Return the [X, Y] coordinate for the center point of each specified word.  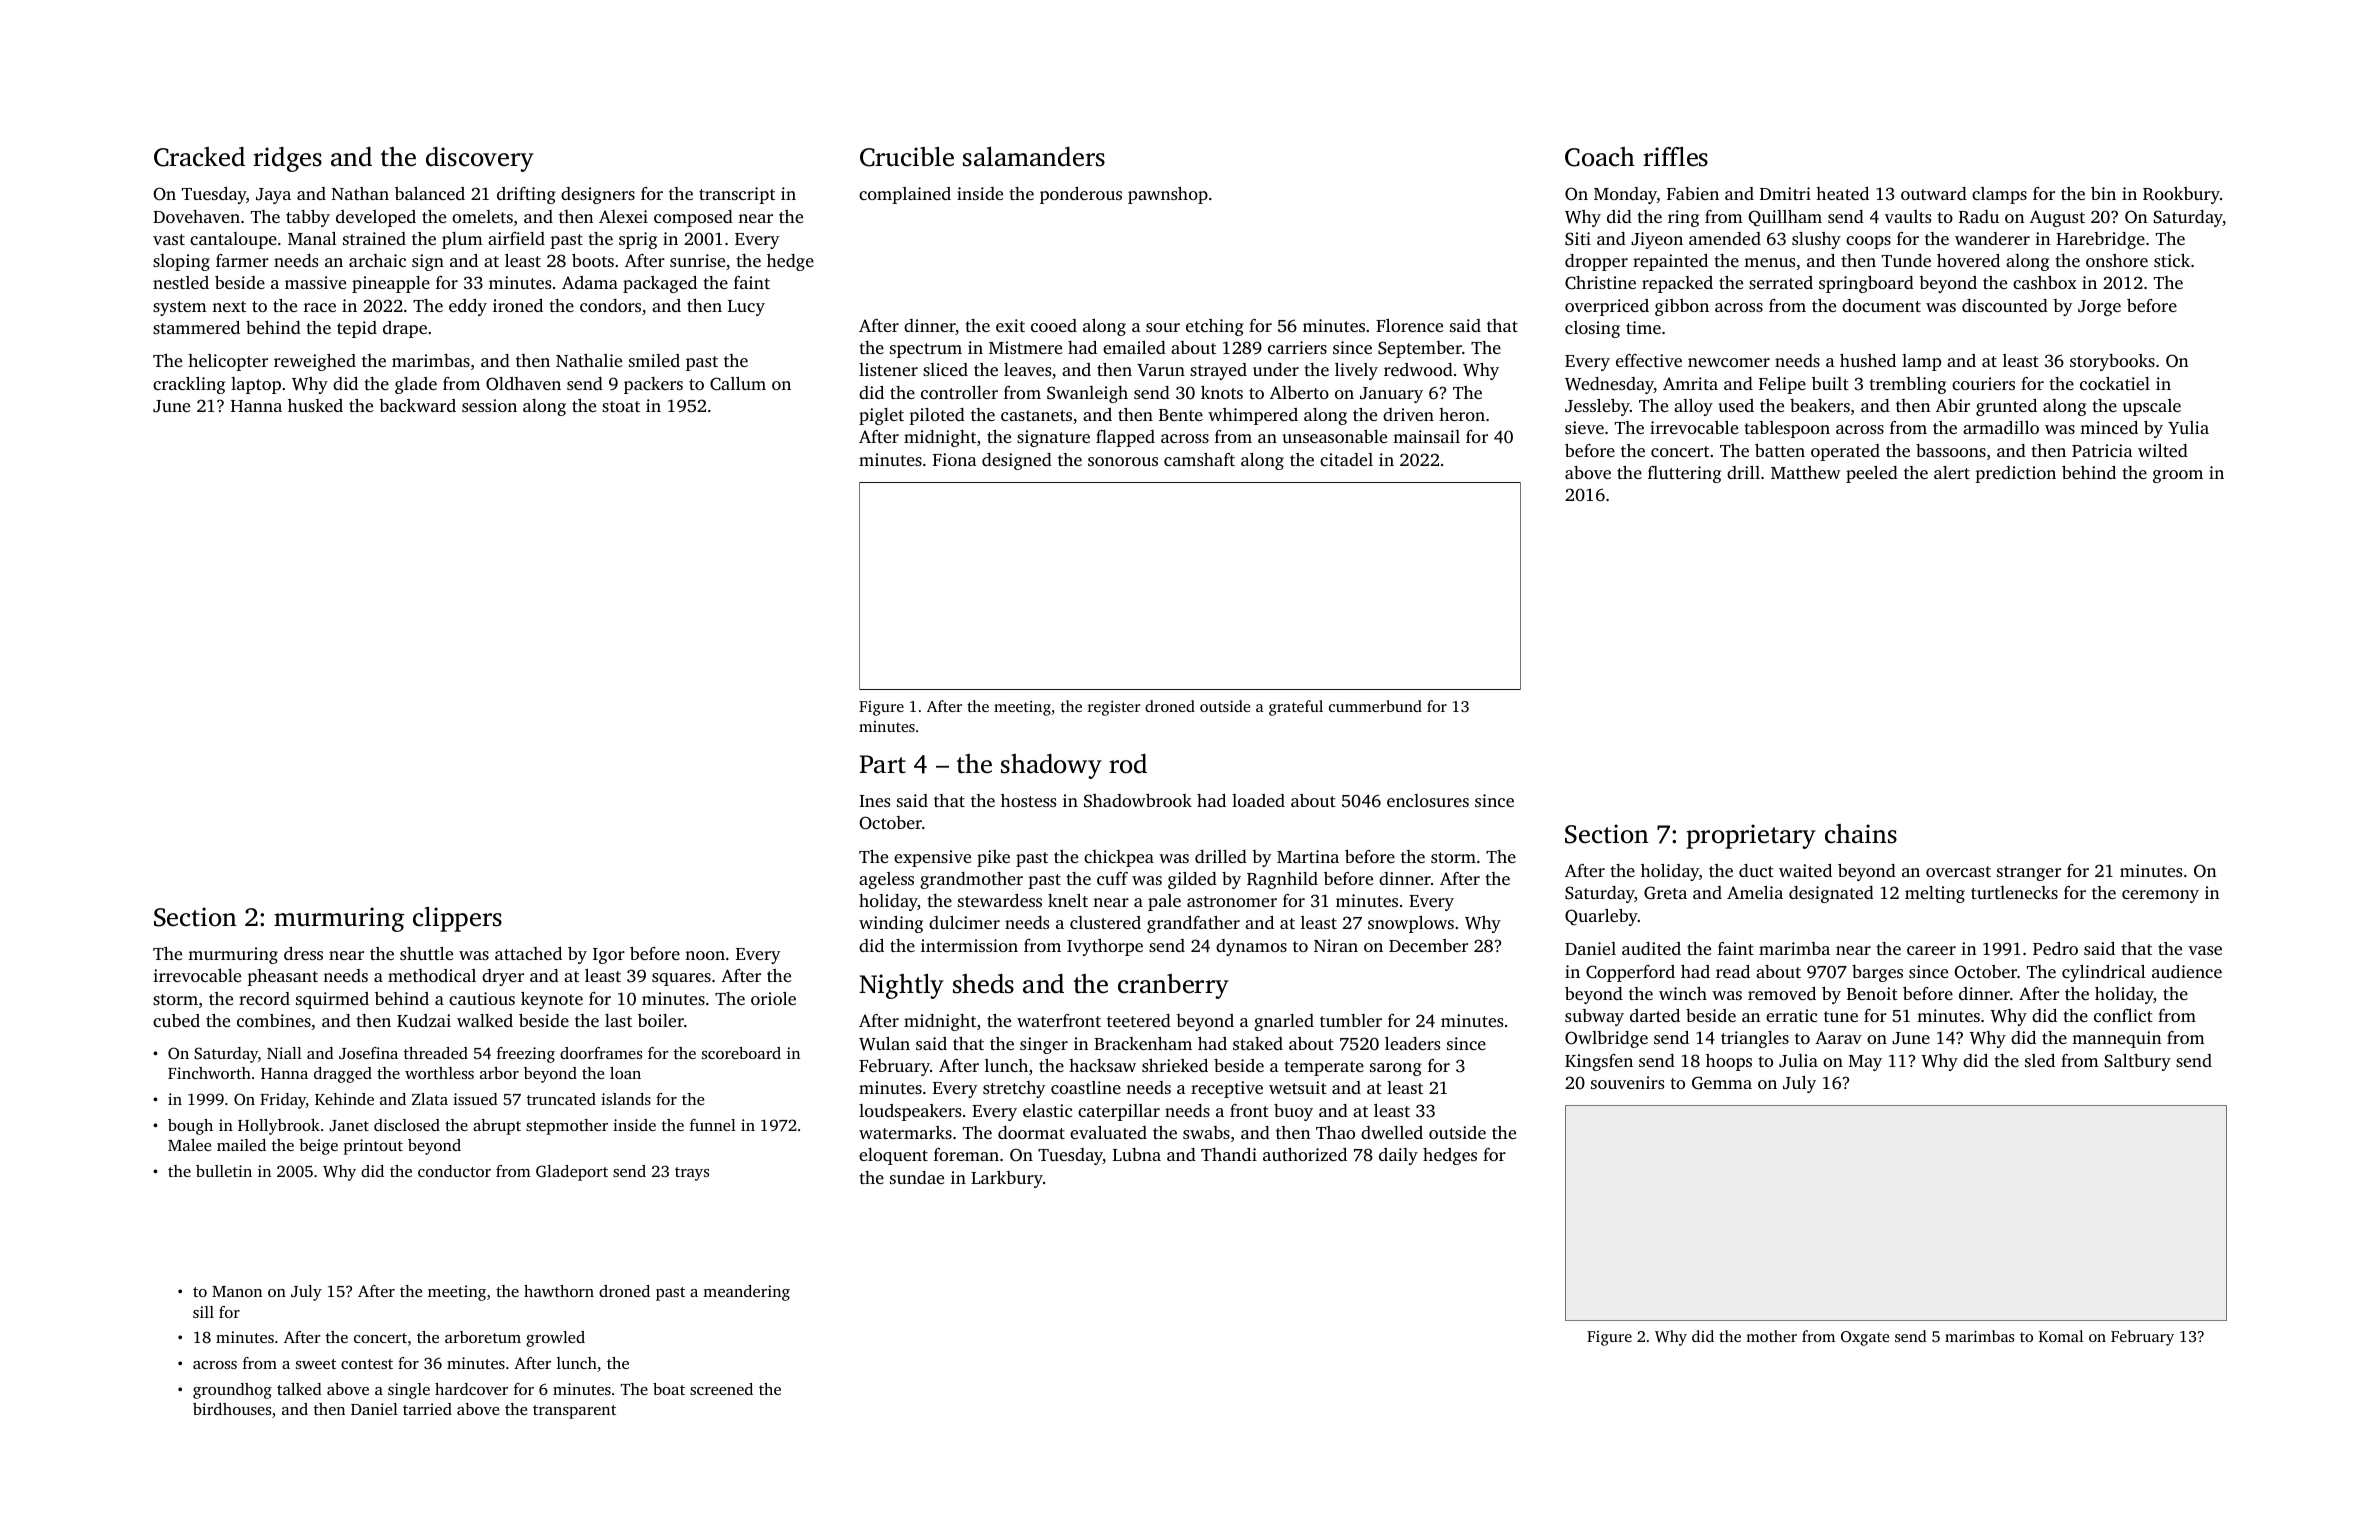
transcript [737, 195]
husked [315, 405]
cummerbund [1375, 706]
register [1114, 708]
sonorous [1123, 461]
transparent [574, 1412]
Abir [1953, 405]
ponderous [1081, 195]
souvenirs [1627, 1082]
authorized [1305, 1154]
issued [475, 1099]
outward [1934, 193]
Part [883, 764]
